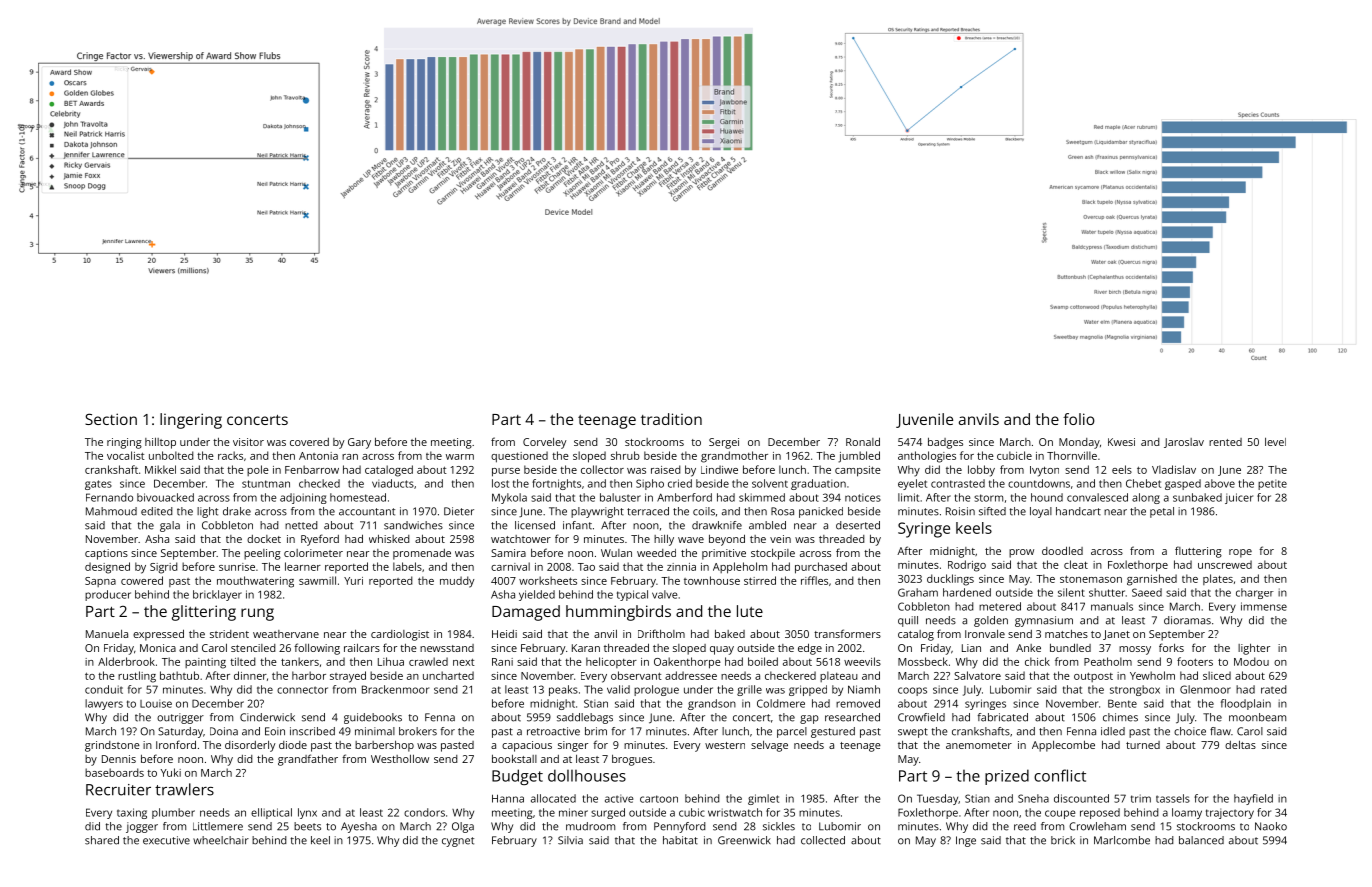 The width and height of the screenshot is (1372, 887). Describe the element at coordinates (1122, 840) in the screenshot. I see `Marlcombe` at that location.
